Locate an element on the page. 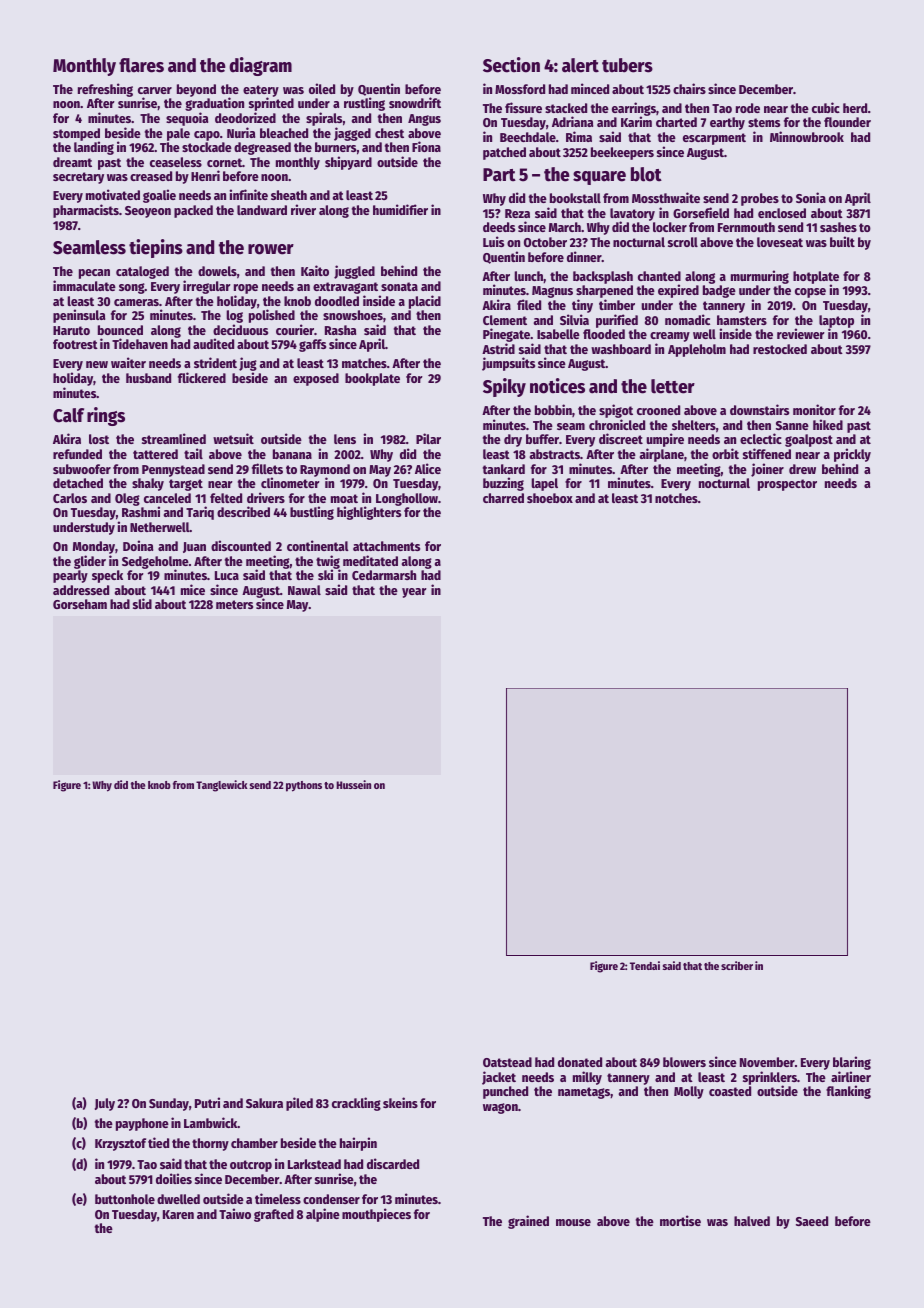 The image size is (924, 1308). tubers is located at coordinates (627, 65).
